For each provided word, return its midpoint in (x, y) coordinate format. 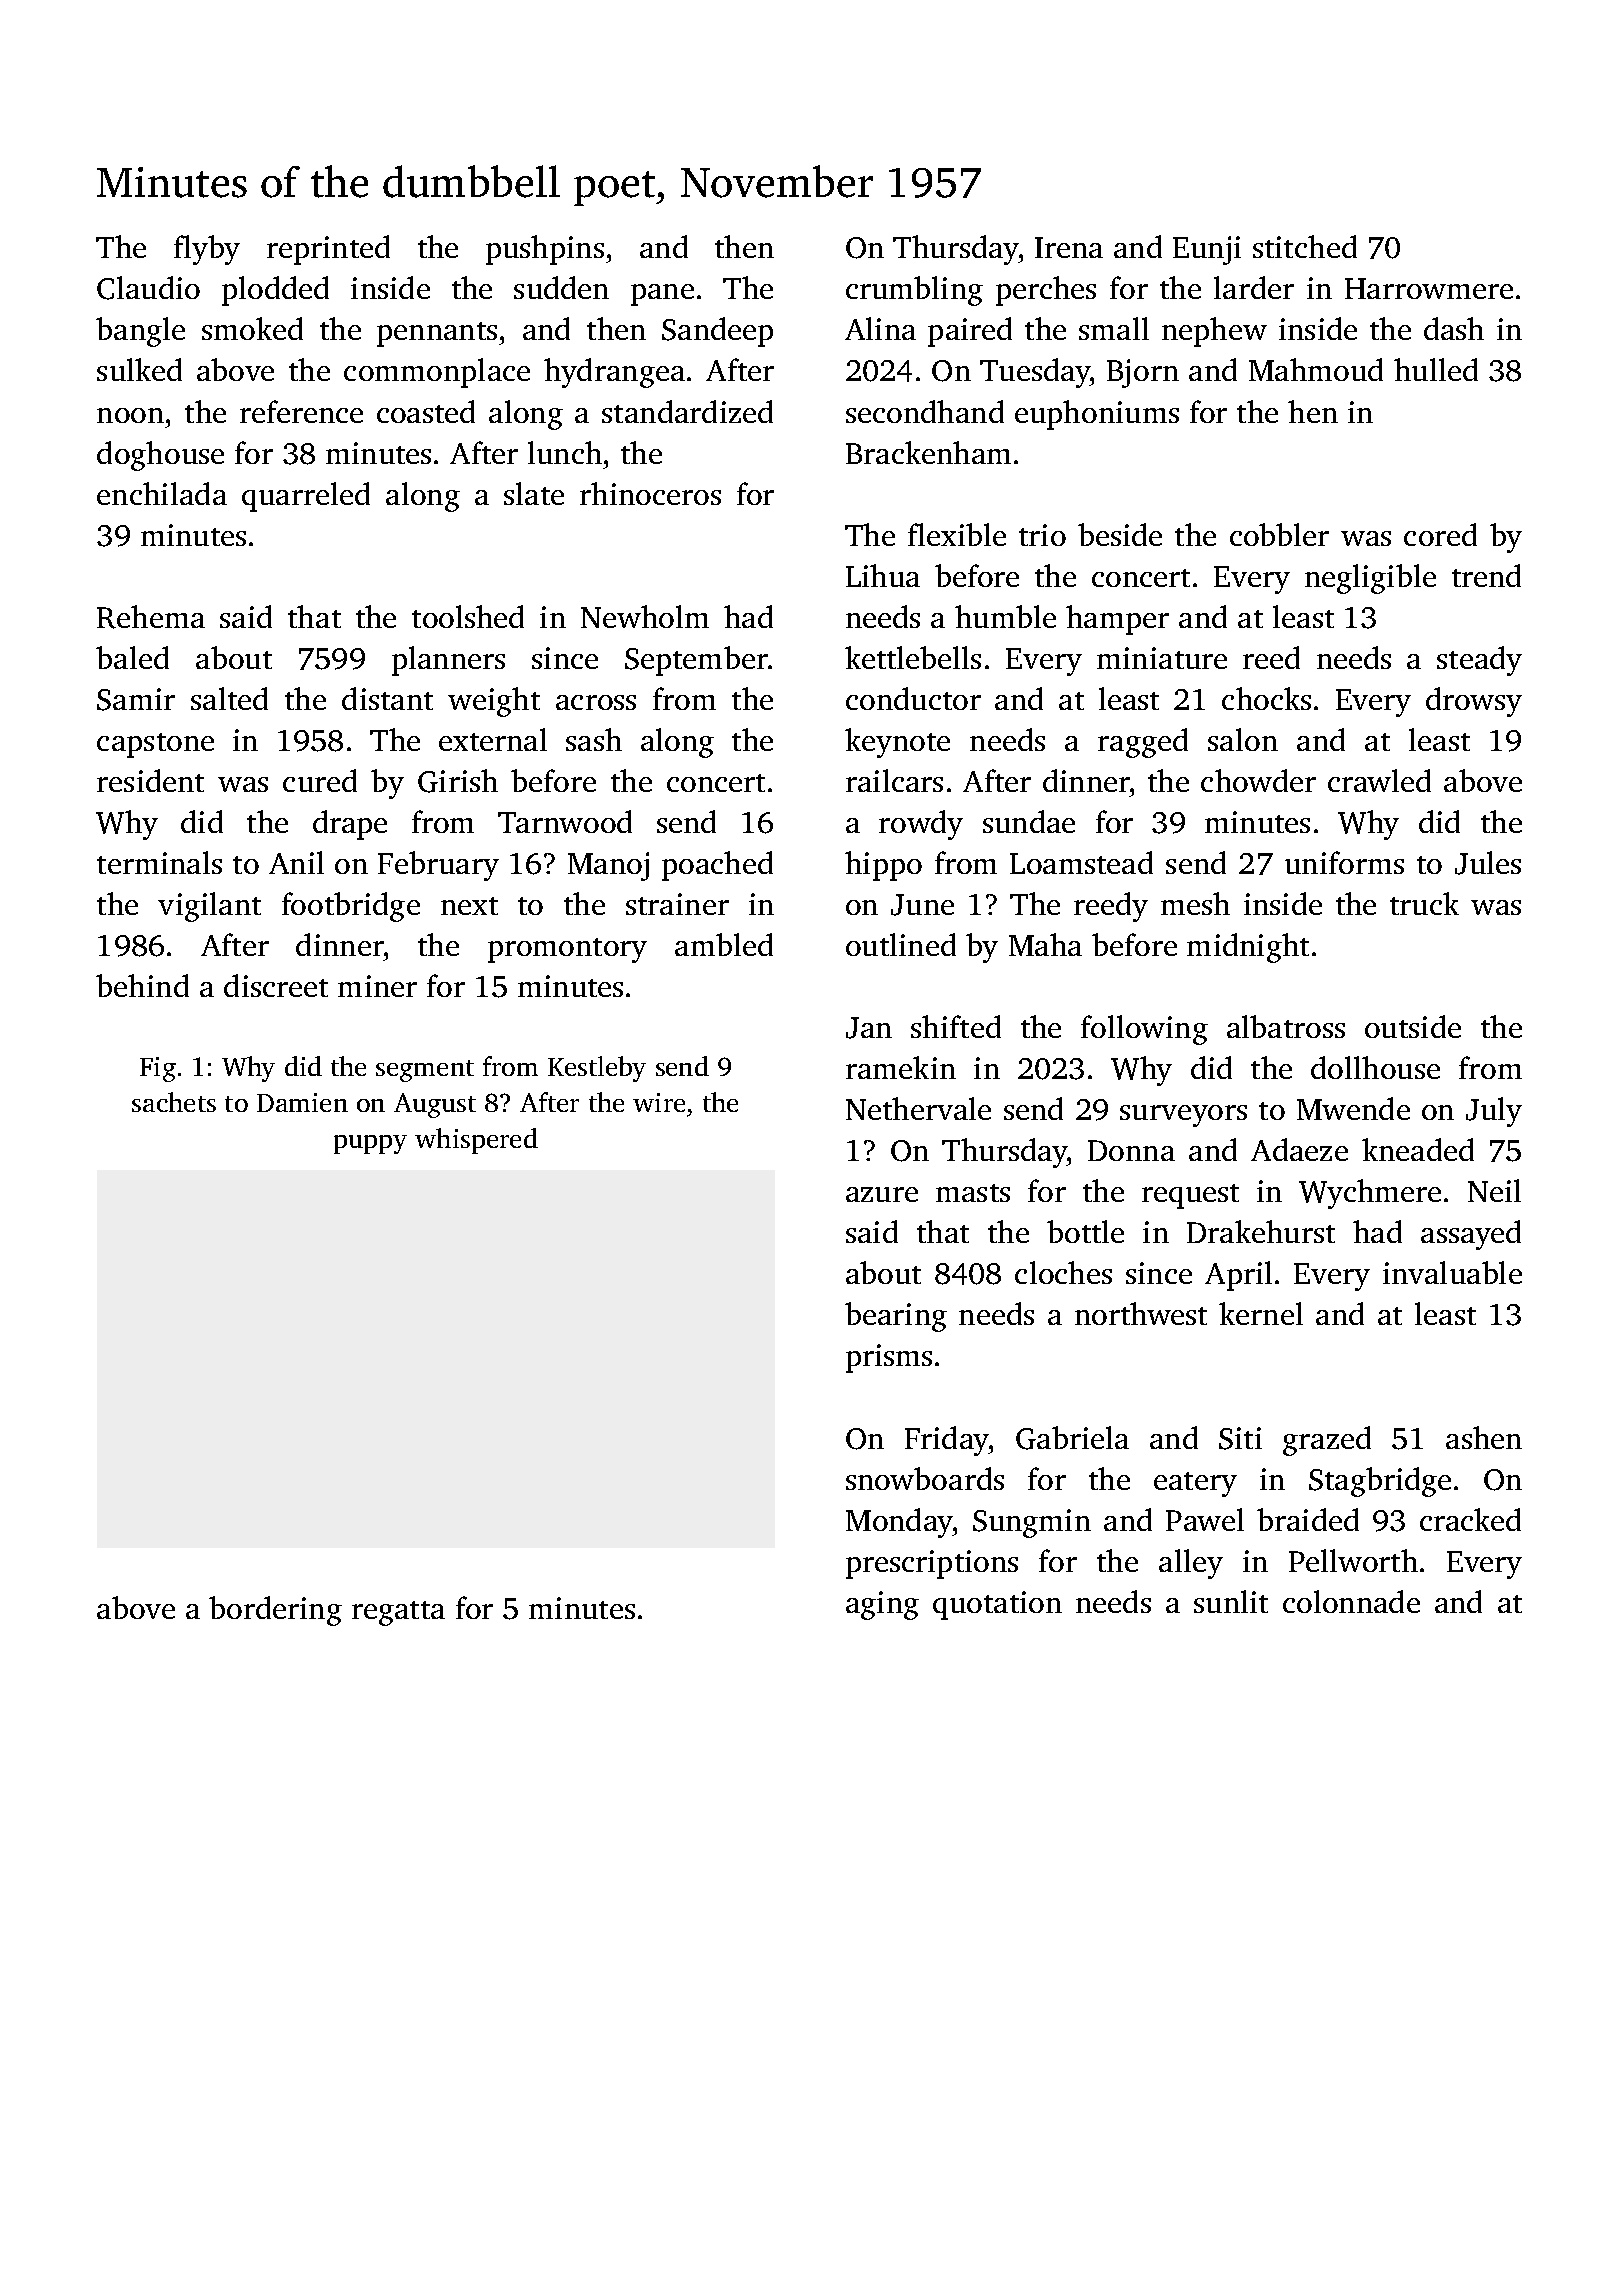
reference (301, 411)
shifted (956, 1026)
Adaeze (1299, 1149)
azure (882, 1194)
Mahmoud (1316, 369)
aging (882, 1605)
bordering (275, 1611)
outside (1413, 1026)
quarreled (306, 497)
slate (534, 493)
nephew (1214, 332)
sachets (174, 1102)
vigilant (209, 907)
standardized (687, 411)
